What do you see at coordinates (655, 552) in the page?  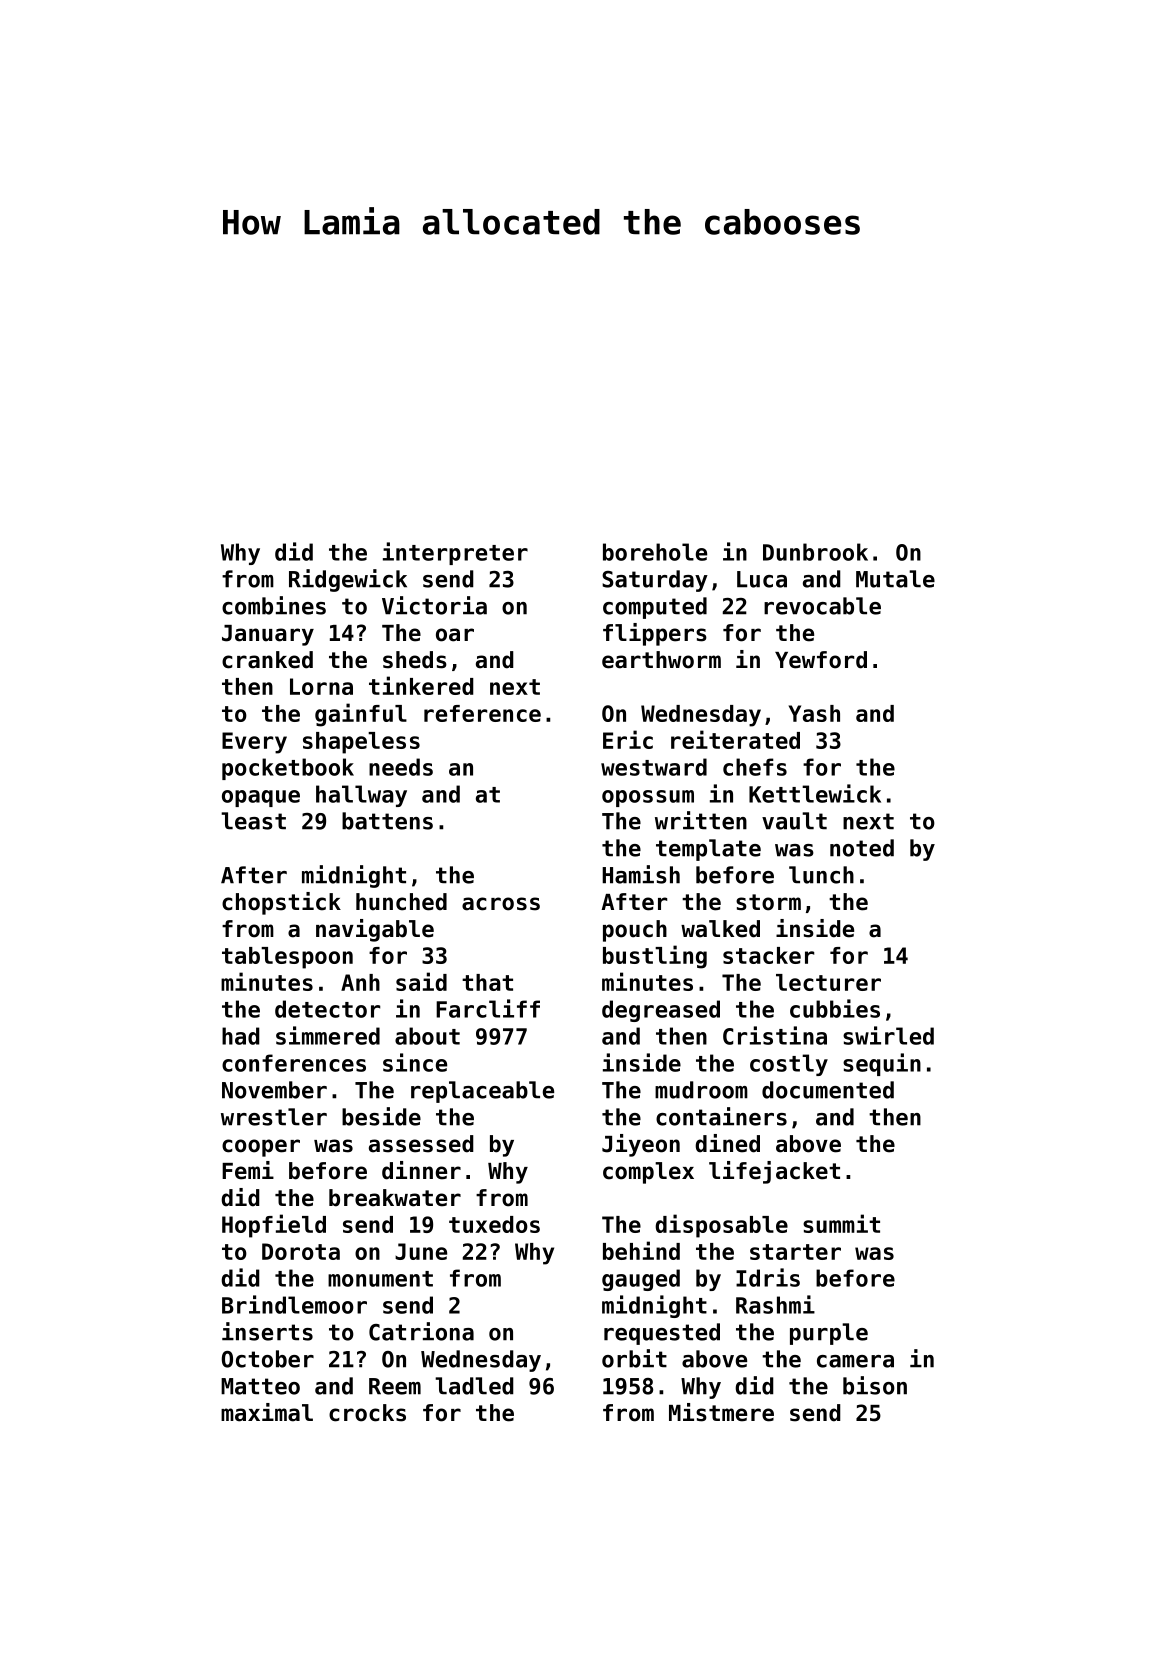 I see `borehole` at bounding box center [655, 552].
